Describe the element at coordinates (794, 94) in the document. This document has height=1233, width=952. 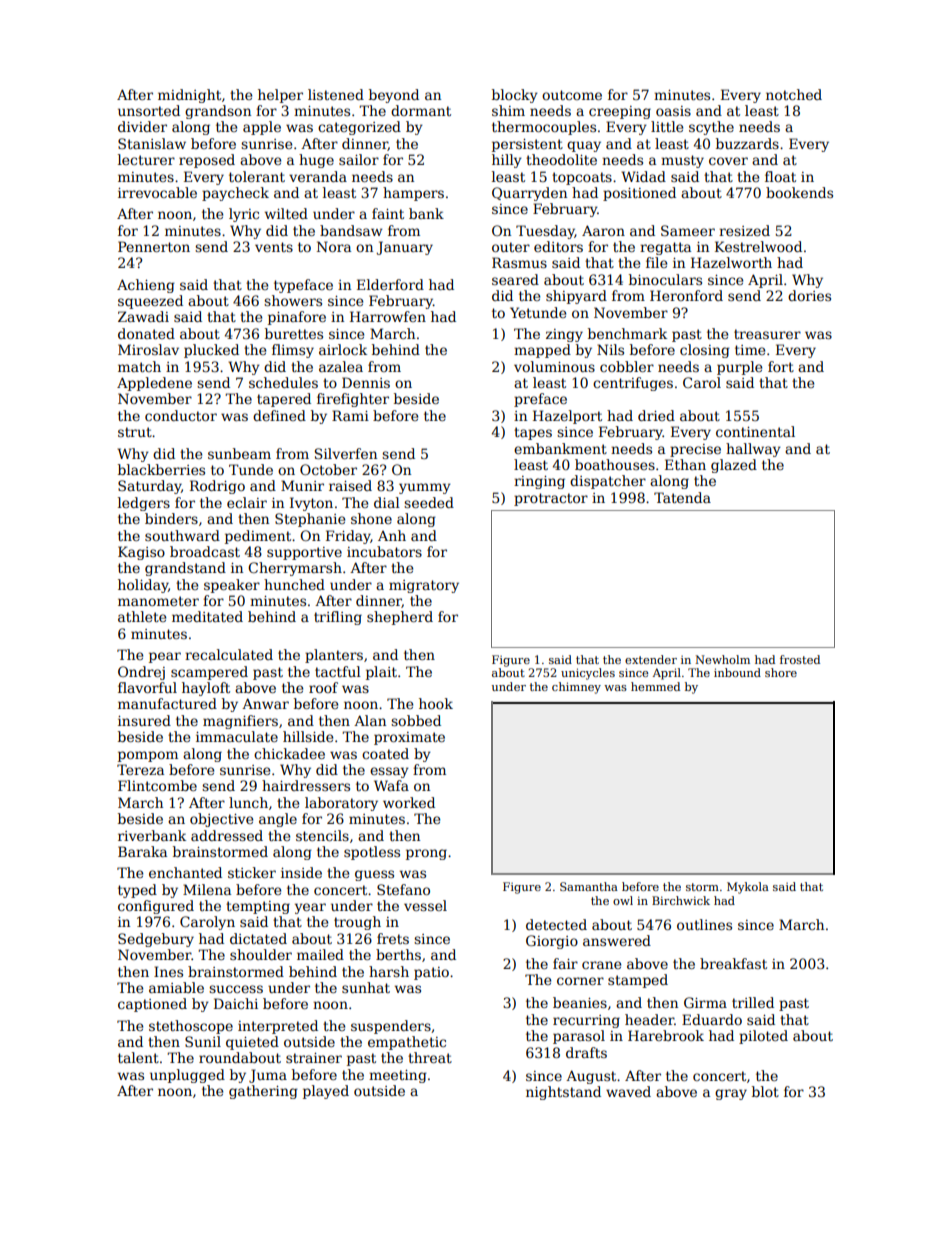
I see `notched` at that location.
